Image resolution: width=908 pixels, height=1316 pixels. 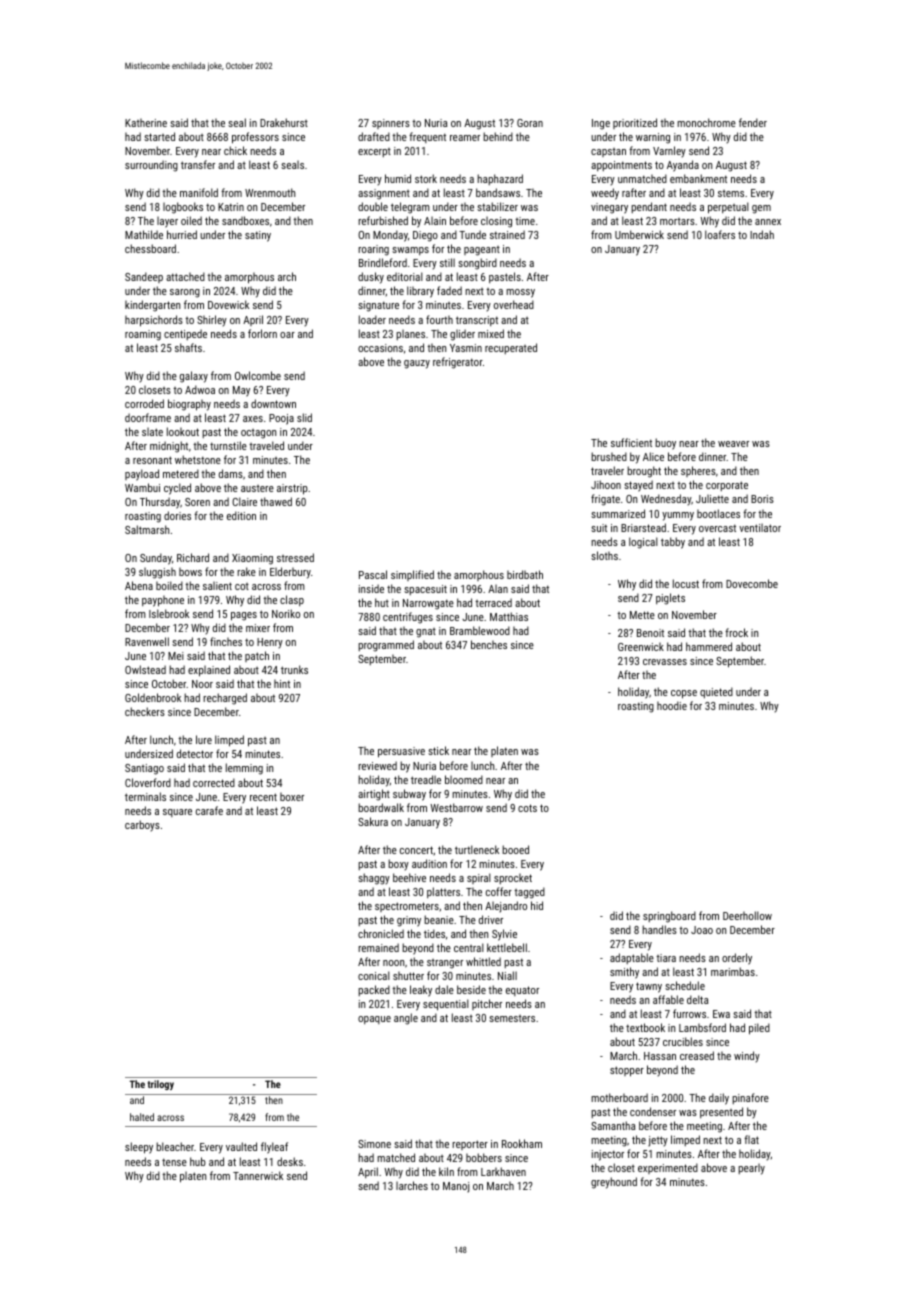 What do you see at coordinates (498, 588) in the screenshot?
I see `Alan` at bounding box center [498, 588].
